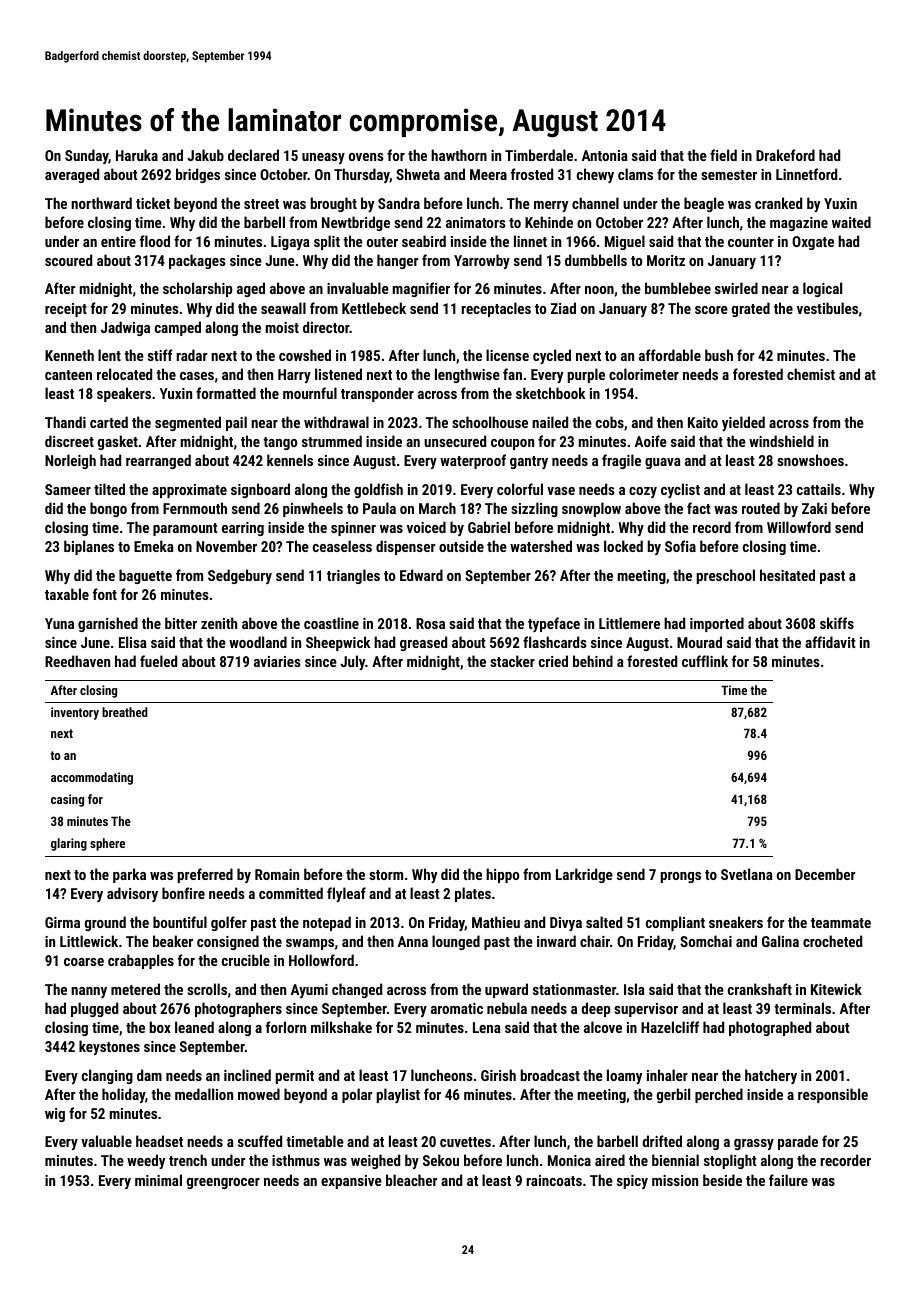 This document has height=1308, width=924. I want to click on Drakeford, so click(785, 155).
